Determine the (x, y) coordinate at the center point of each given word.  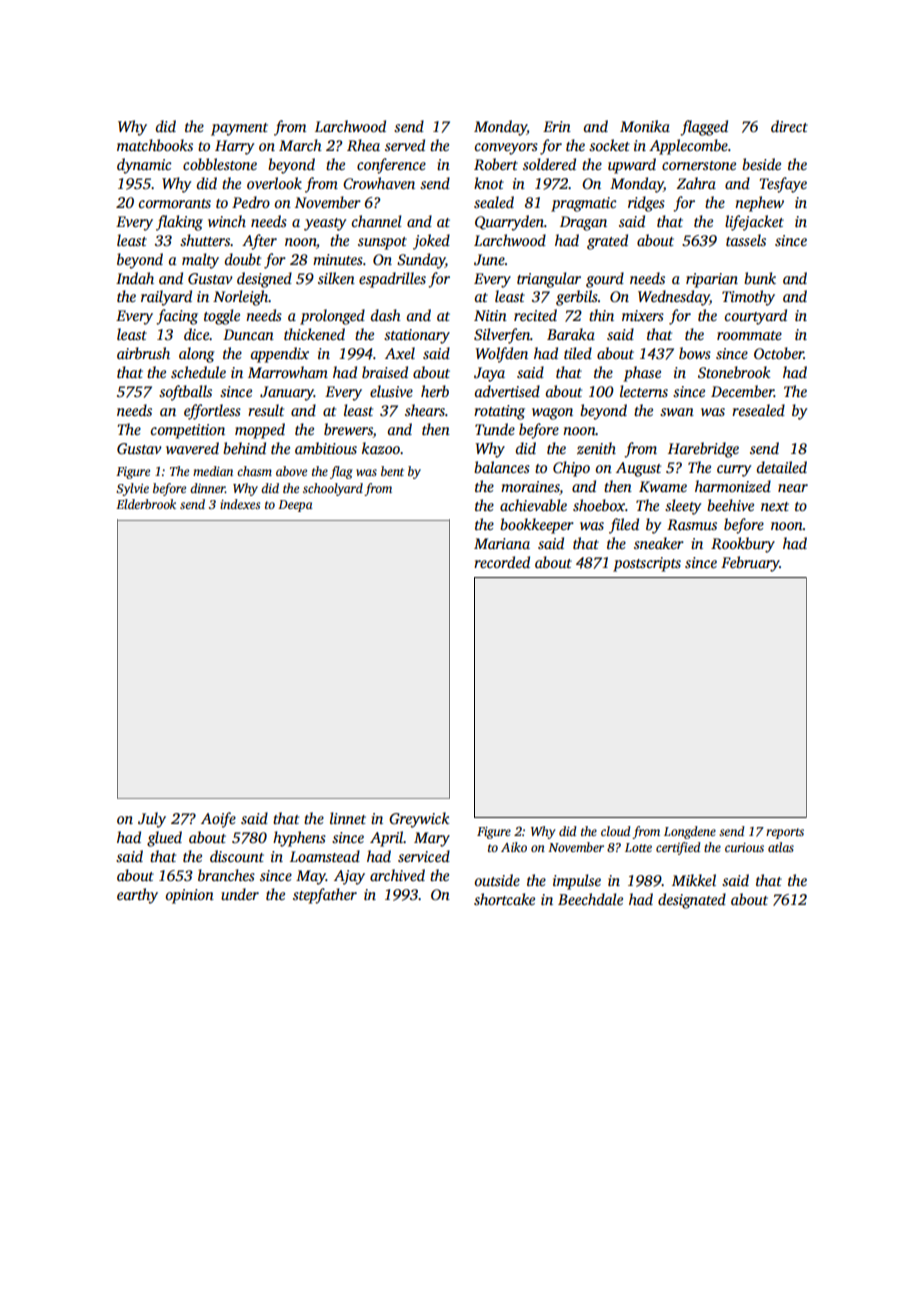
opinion (190, 896)
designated (692, 901)
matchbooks (155, 145)
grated (607, 242)
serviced (424, 856)
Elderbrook (146, 504)
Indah (135, 278)
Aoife (218, 820)
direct (789, 126)
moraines (530, 488)
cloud (616, 831)
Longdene (690, 832)
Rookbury (743, 545)
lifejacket (754, 223)
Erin (557, 126)
